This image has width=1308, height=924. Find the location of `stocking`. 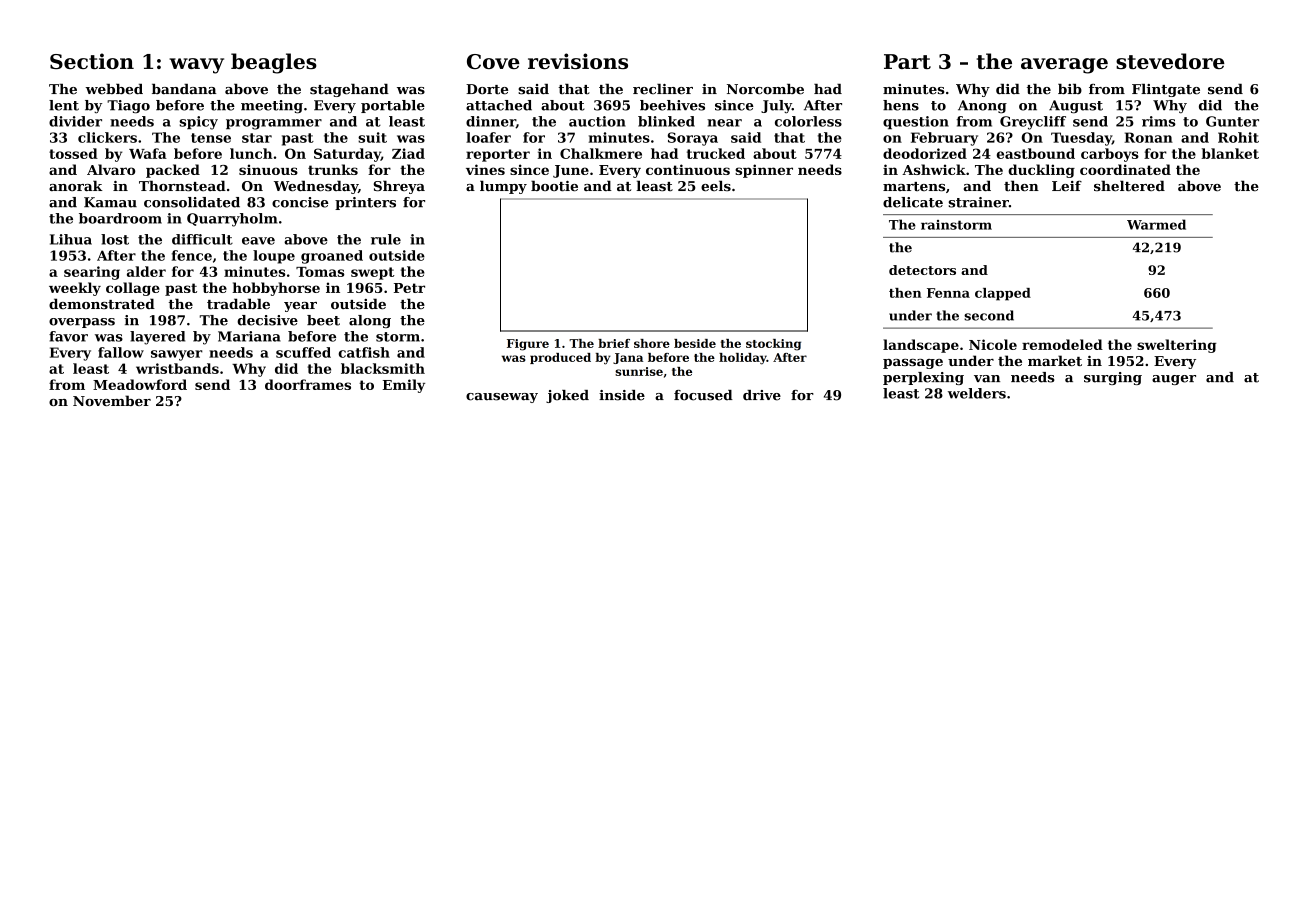

stocking is located at coordinates (773, 345).
